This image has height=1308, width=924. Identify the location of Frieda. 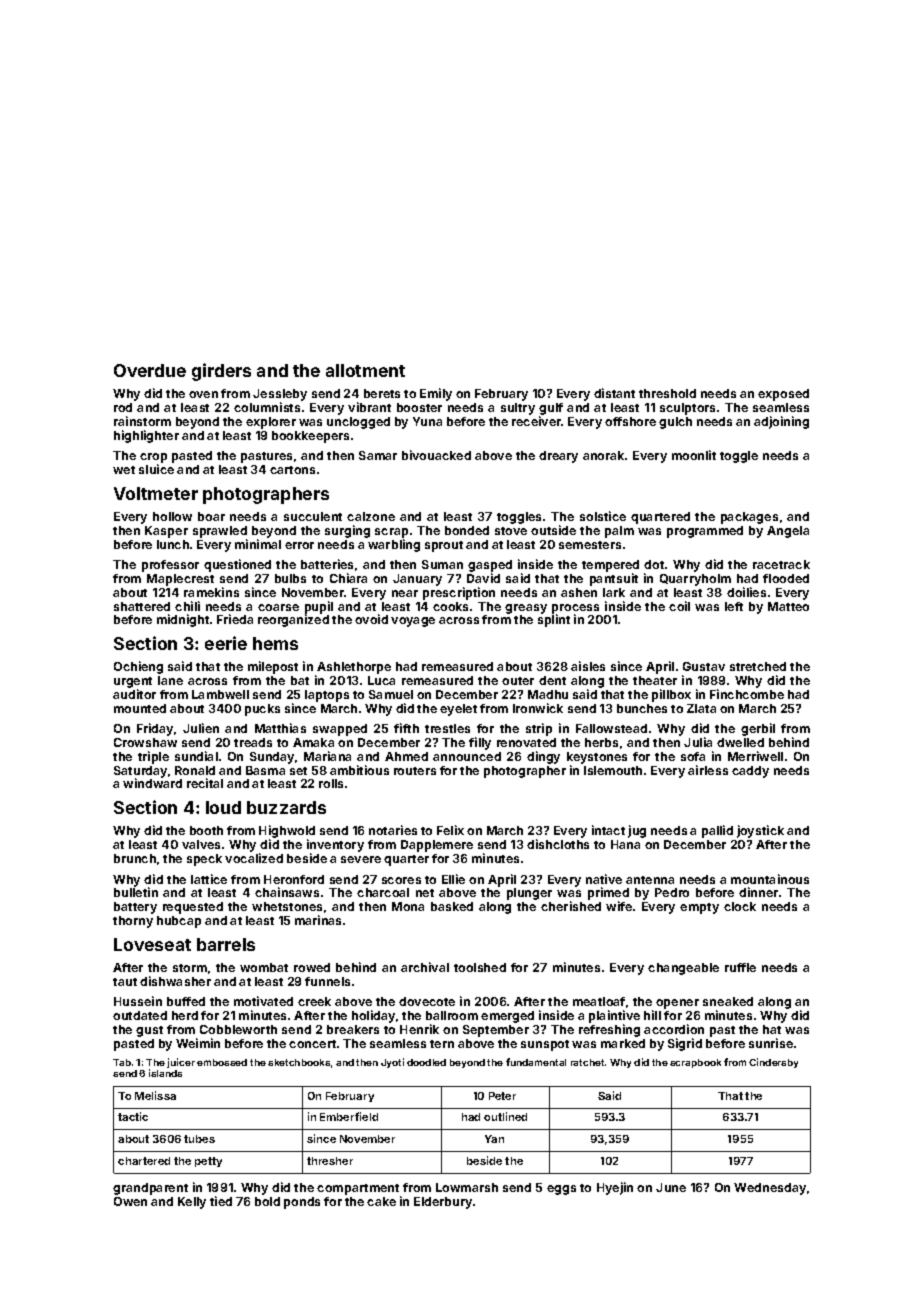
(235, 619).
